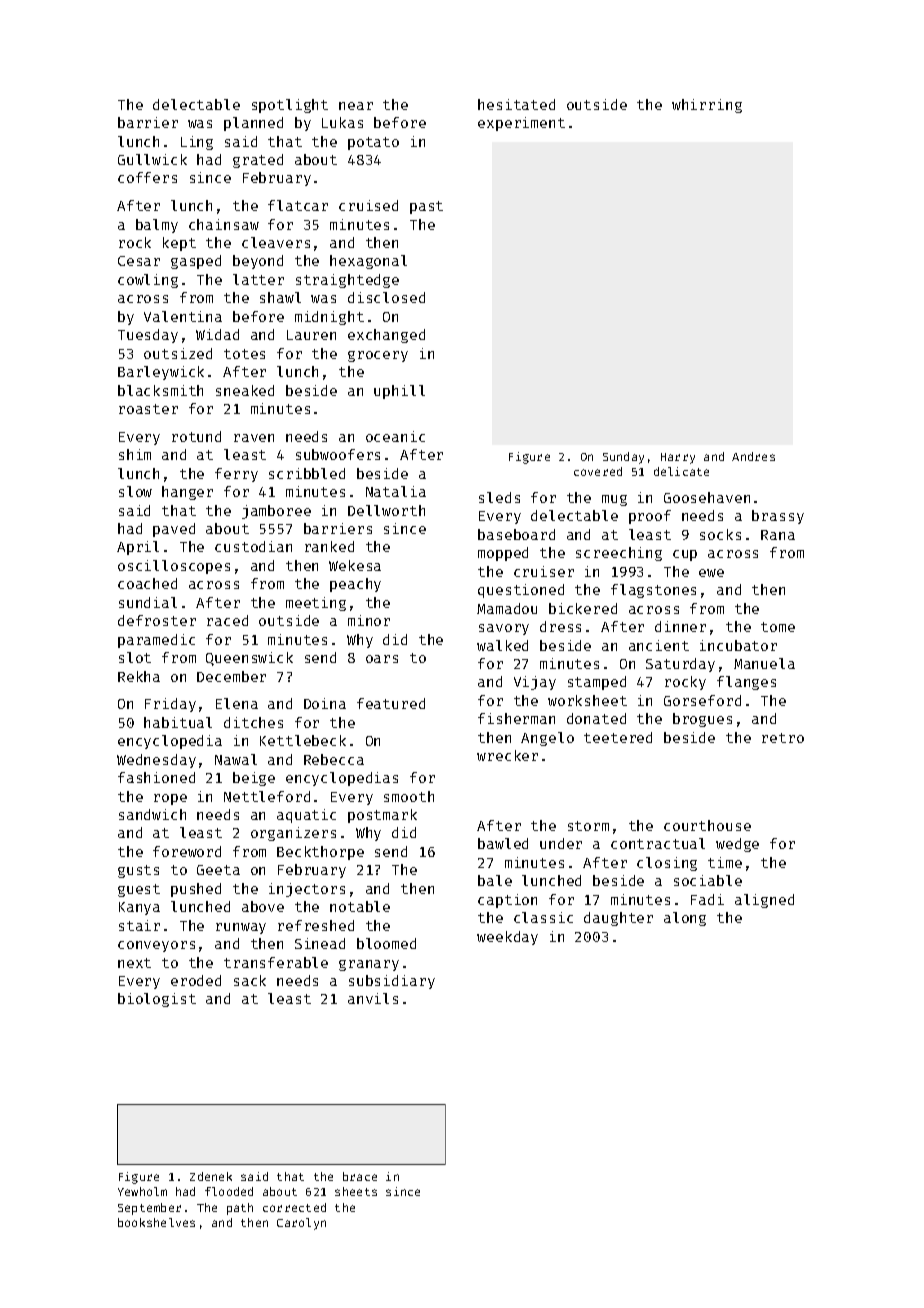 This page has width=924, height=1308. Describe the element at coordinates (211, 1176) in the page. I see `Zdenek` at that location.
